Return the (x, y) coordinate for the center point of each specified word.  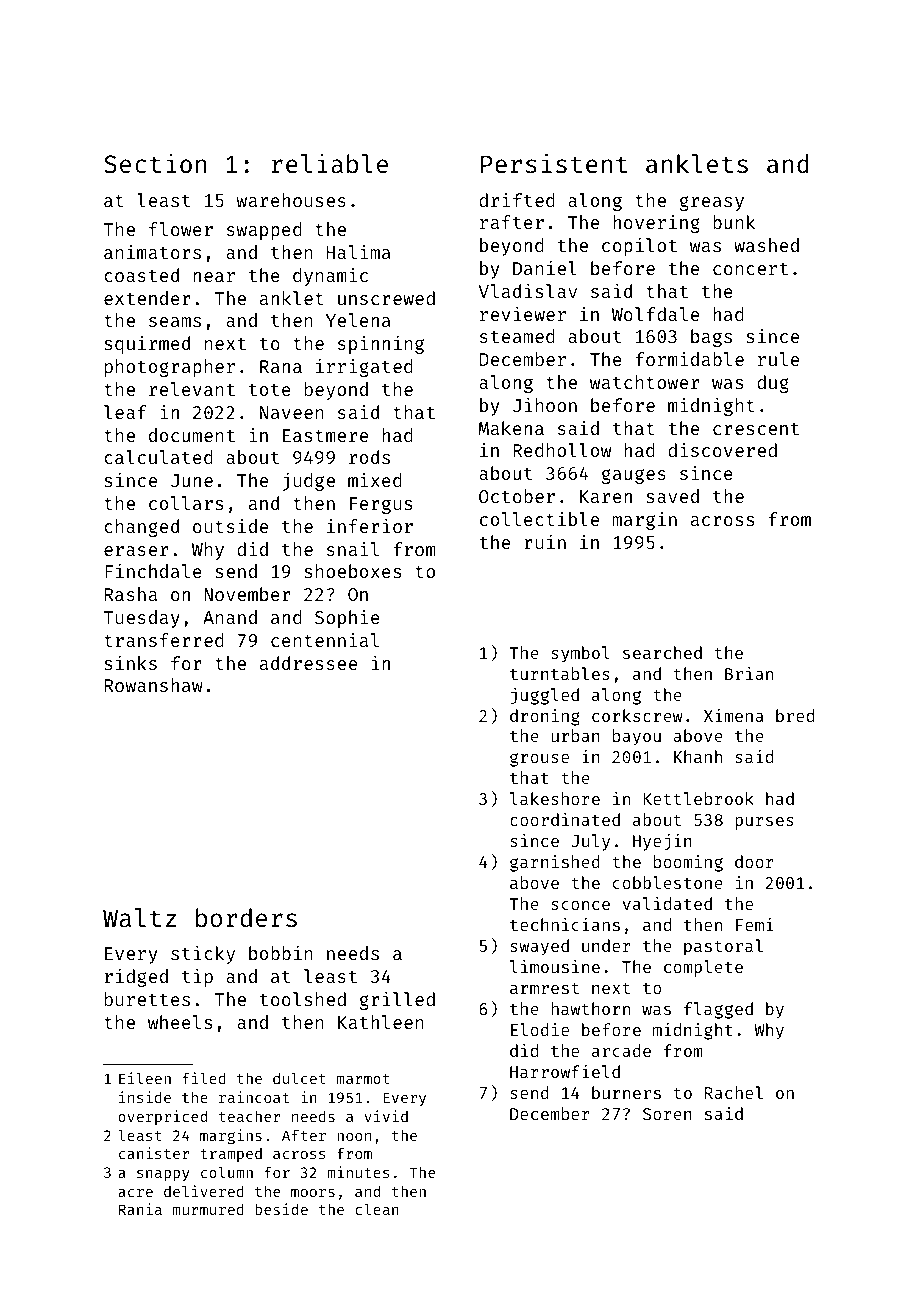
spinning (381, 344)
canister (154, 1153)
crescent (756, 429)
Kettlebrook (699, 798)
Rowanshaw (154, 685)
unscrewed (386, 298)
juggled (545, 696)
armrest (544, 988)
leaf (125, 412)
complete (703, 968)
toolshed (303, 999)
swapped (264, 231)
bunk (734, 222)
